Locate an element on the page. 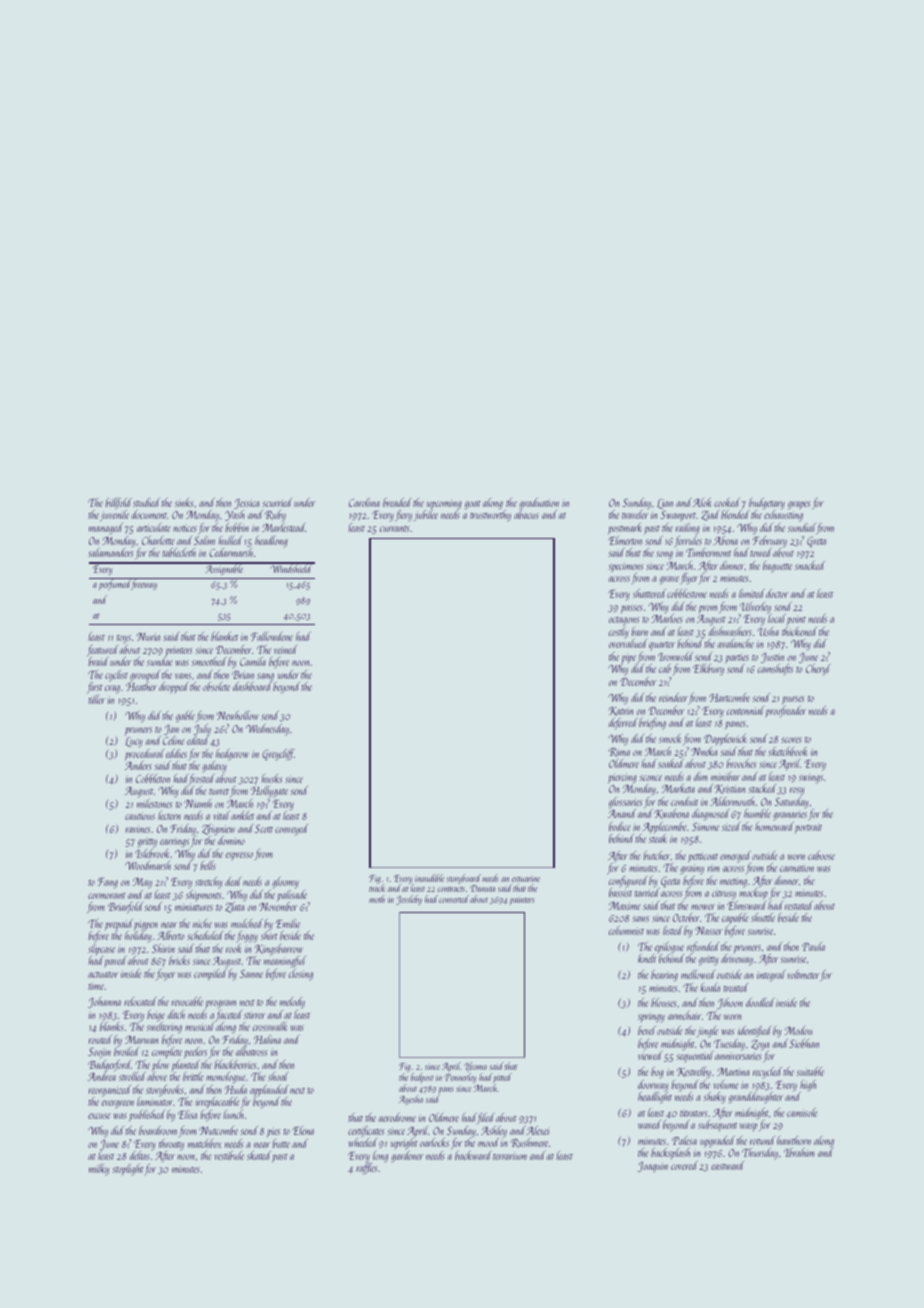 The height and width of the document is (1308, 924). Halina is located at coordinates (267, 1039).
